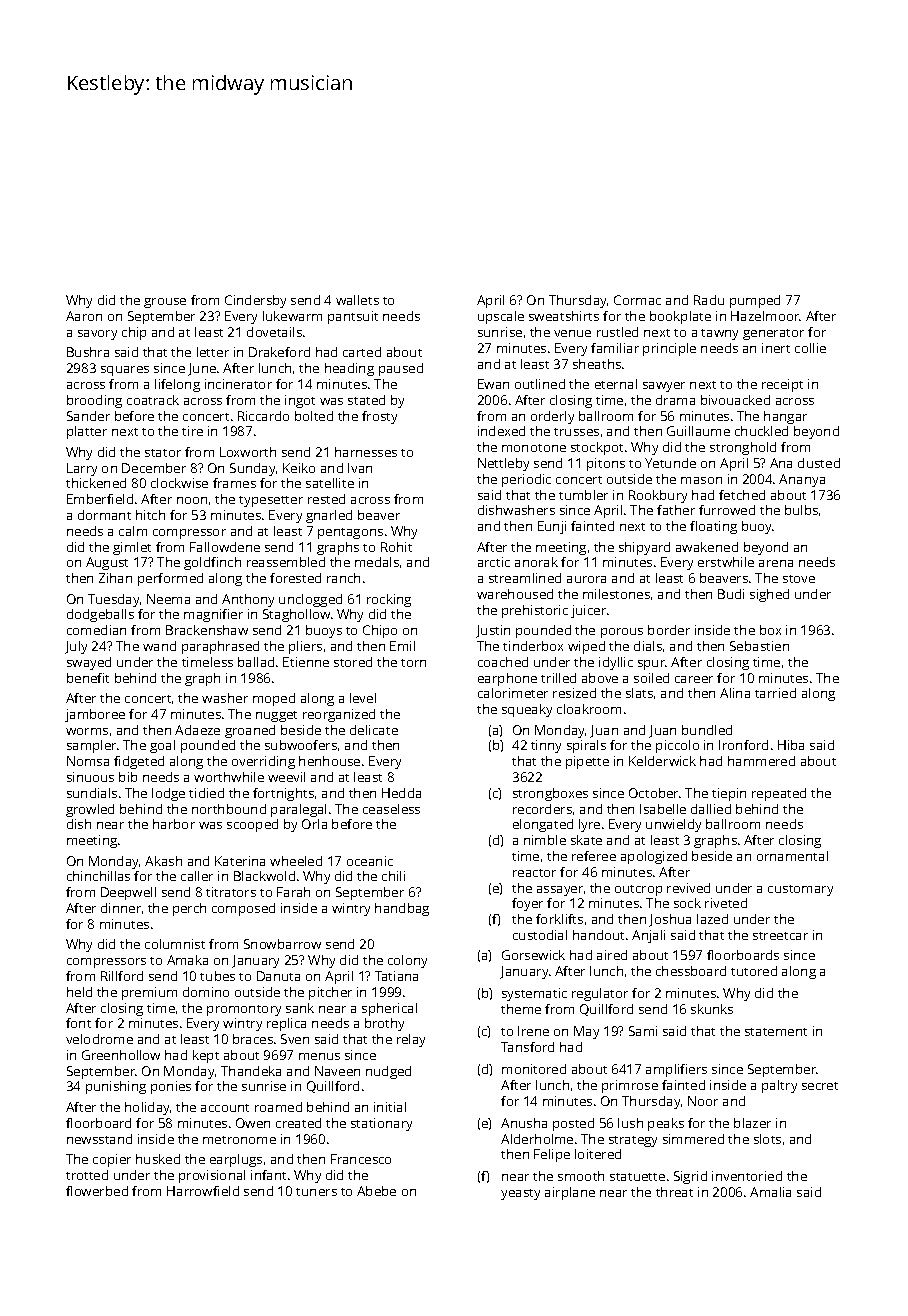 The width and height of the image is (908, 1316). What do you see at coordinates (357, 300) in the image?
I see `wallets` at bounding box center [357, 300].
